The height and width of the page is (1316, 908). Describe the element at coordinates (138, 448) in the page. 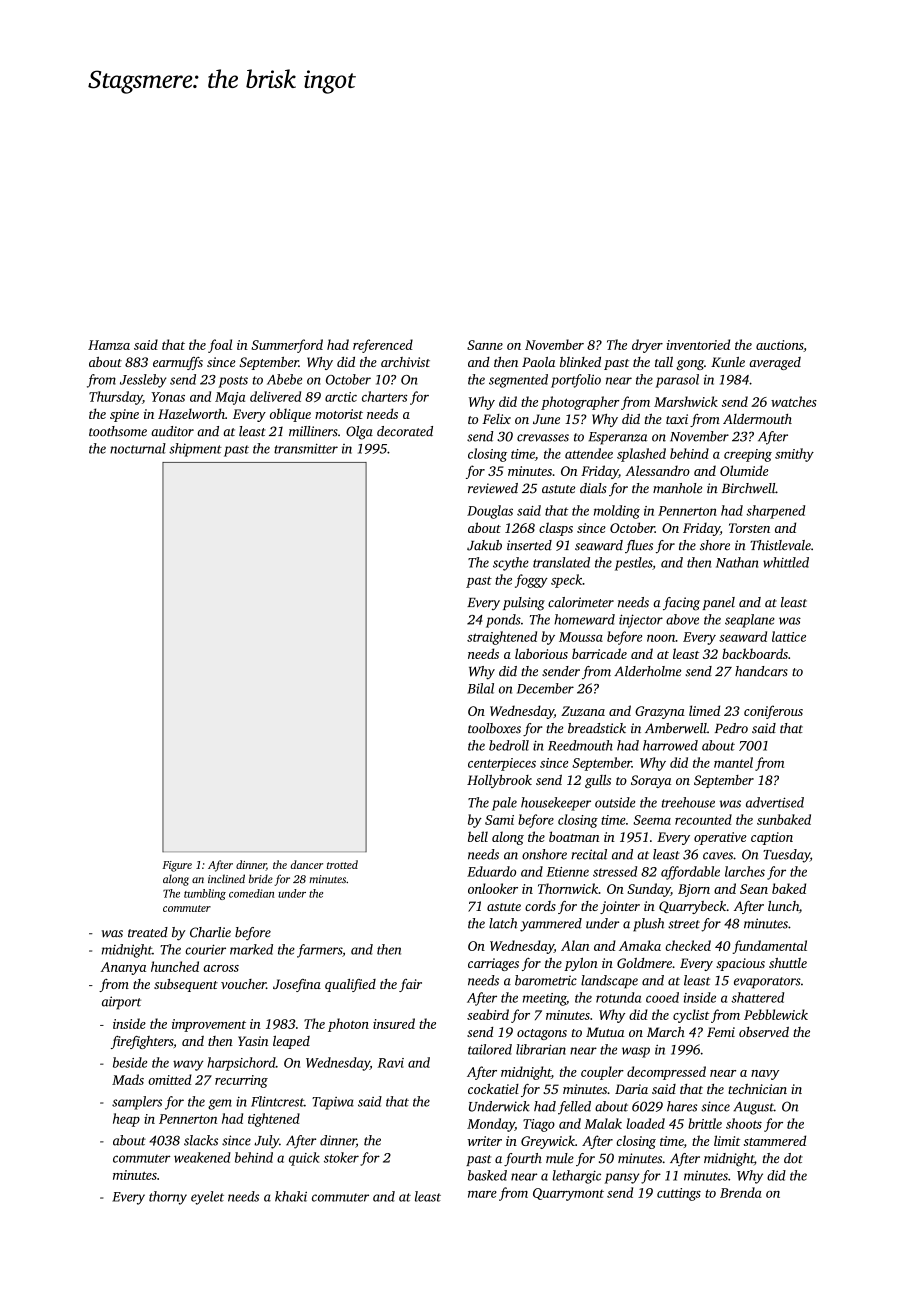

I see `nocturnal` at that location.
